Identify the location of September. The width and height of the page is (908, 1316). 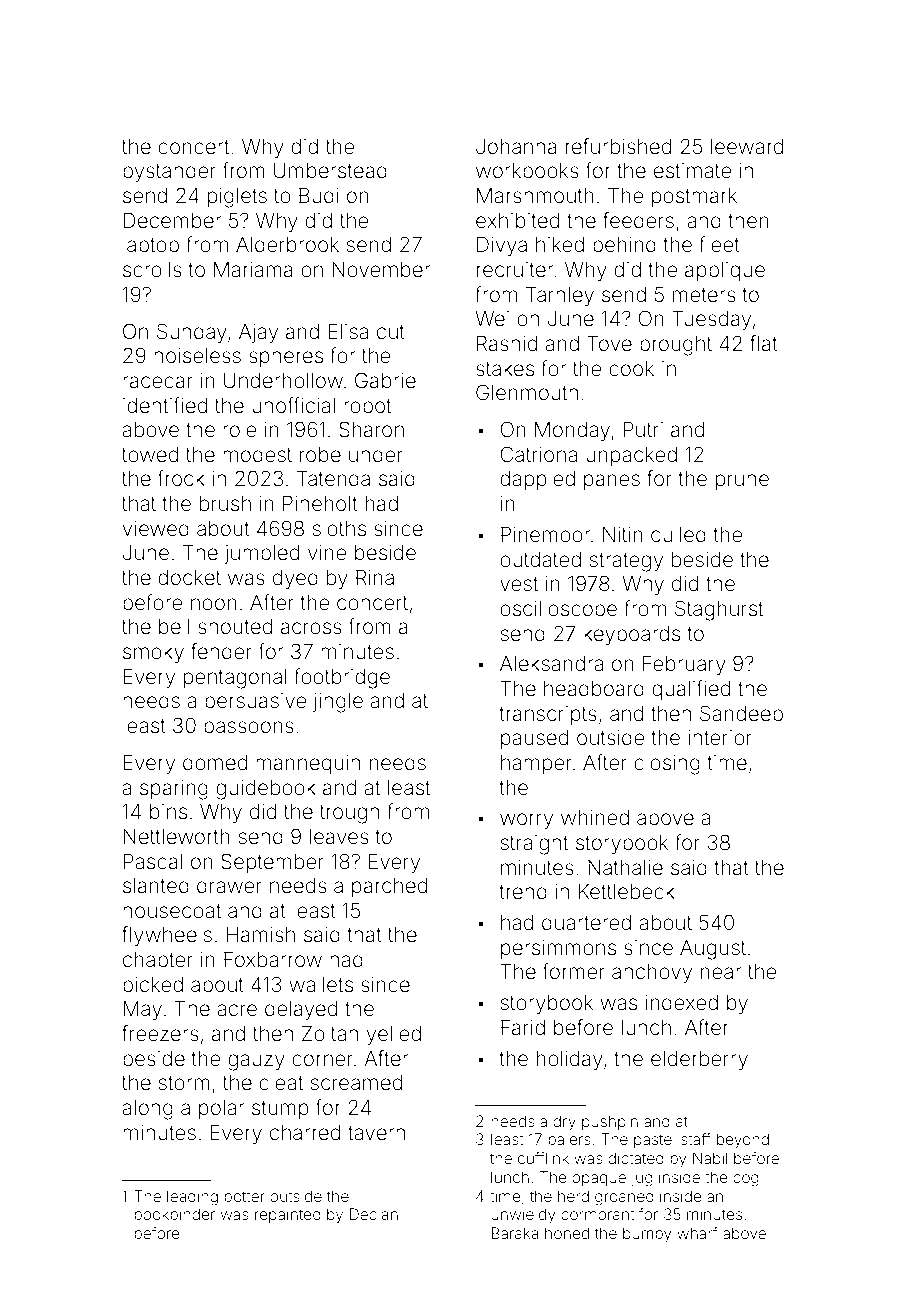
(272, 863).
